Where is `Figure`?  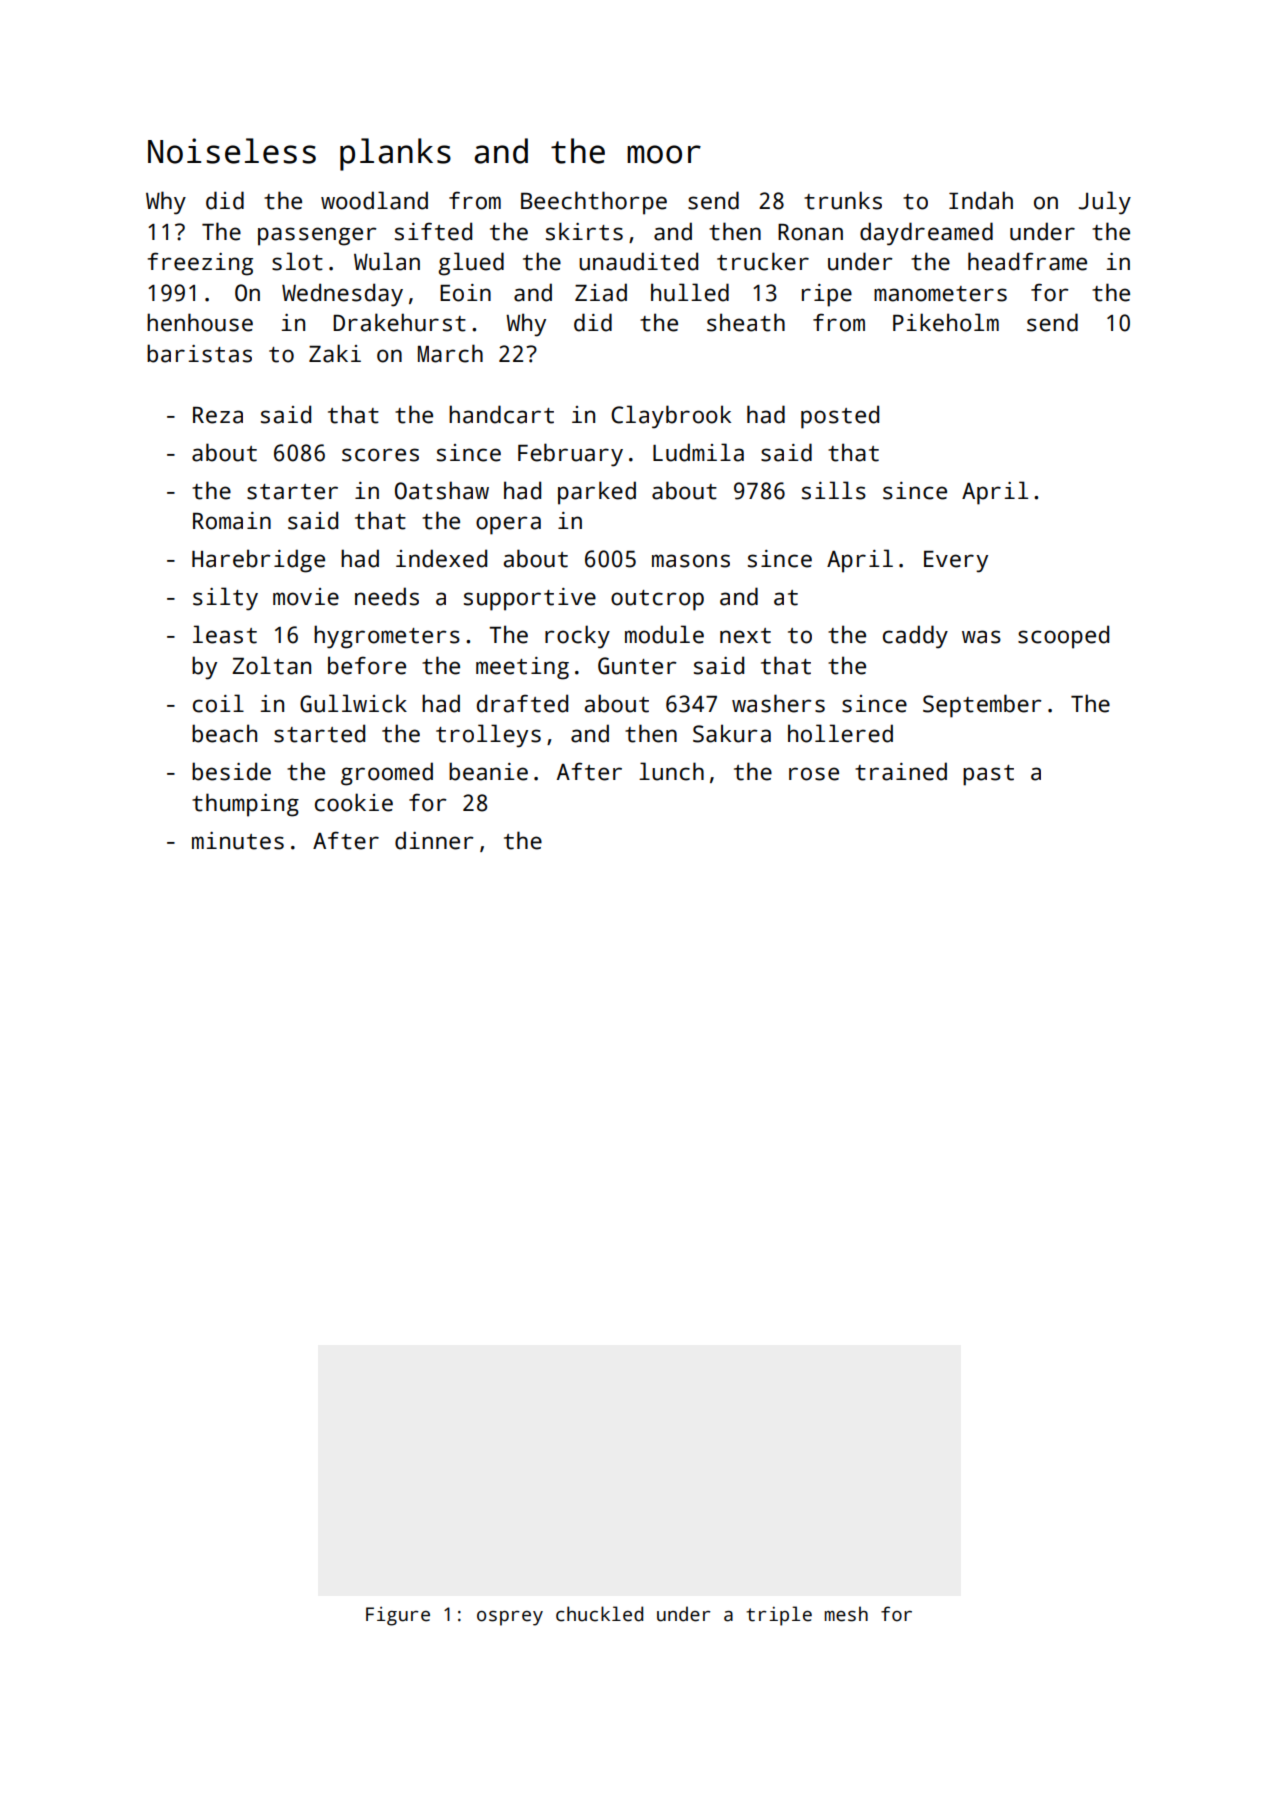 Figure is located at coordinates (398, 1616).
